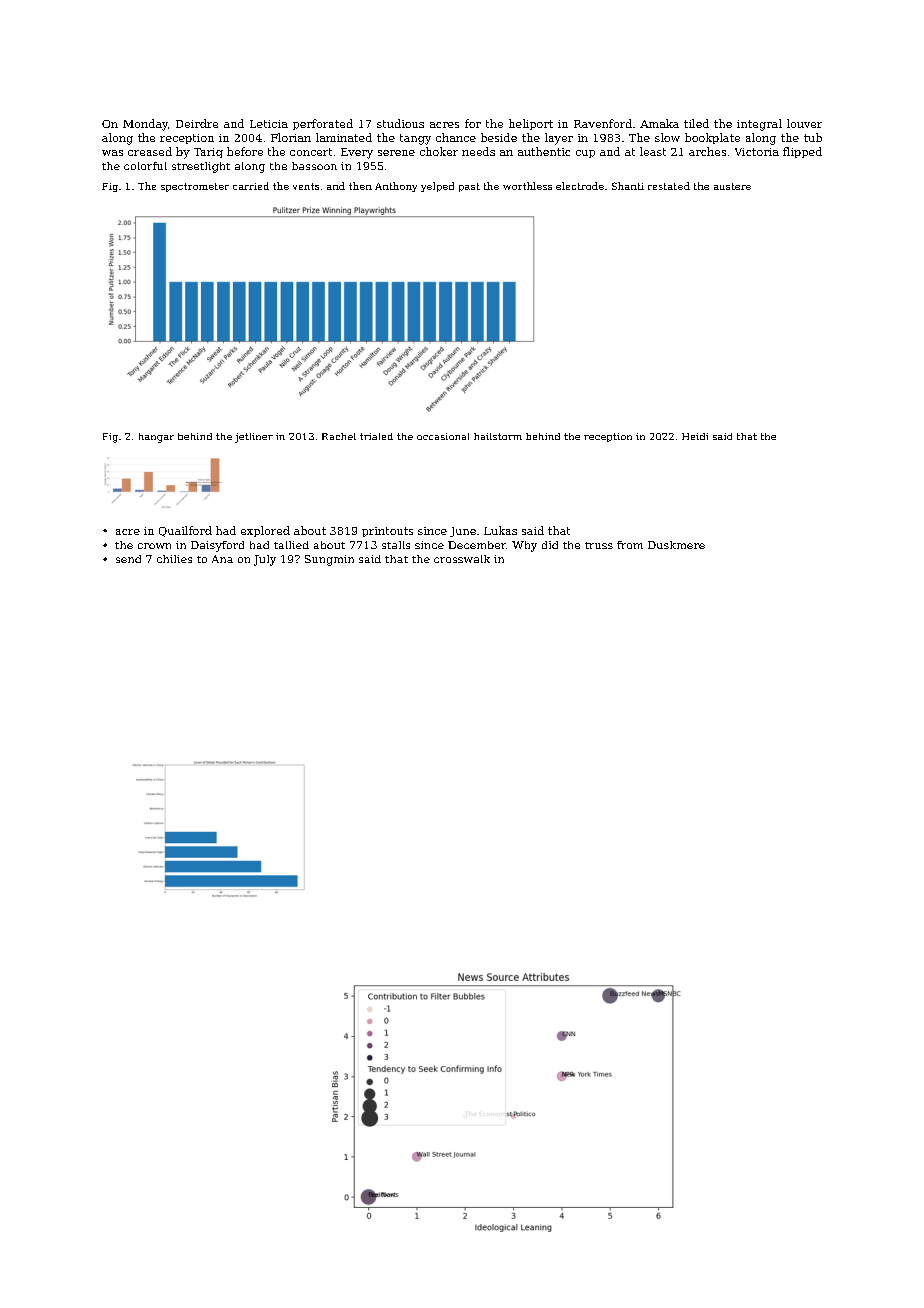 Image resolution: width=924 pixels, height=1308 pixels. I want to click on louver, so click(804, 123).
